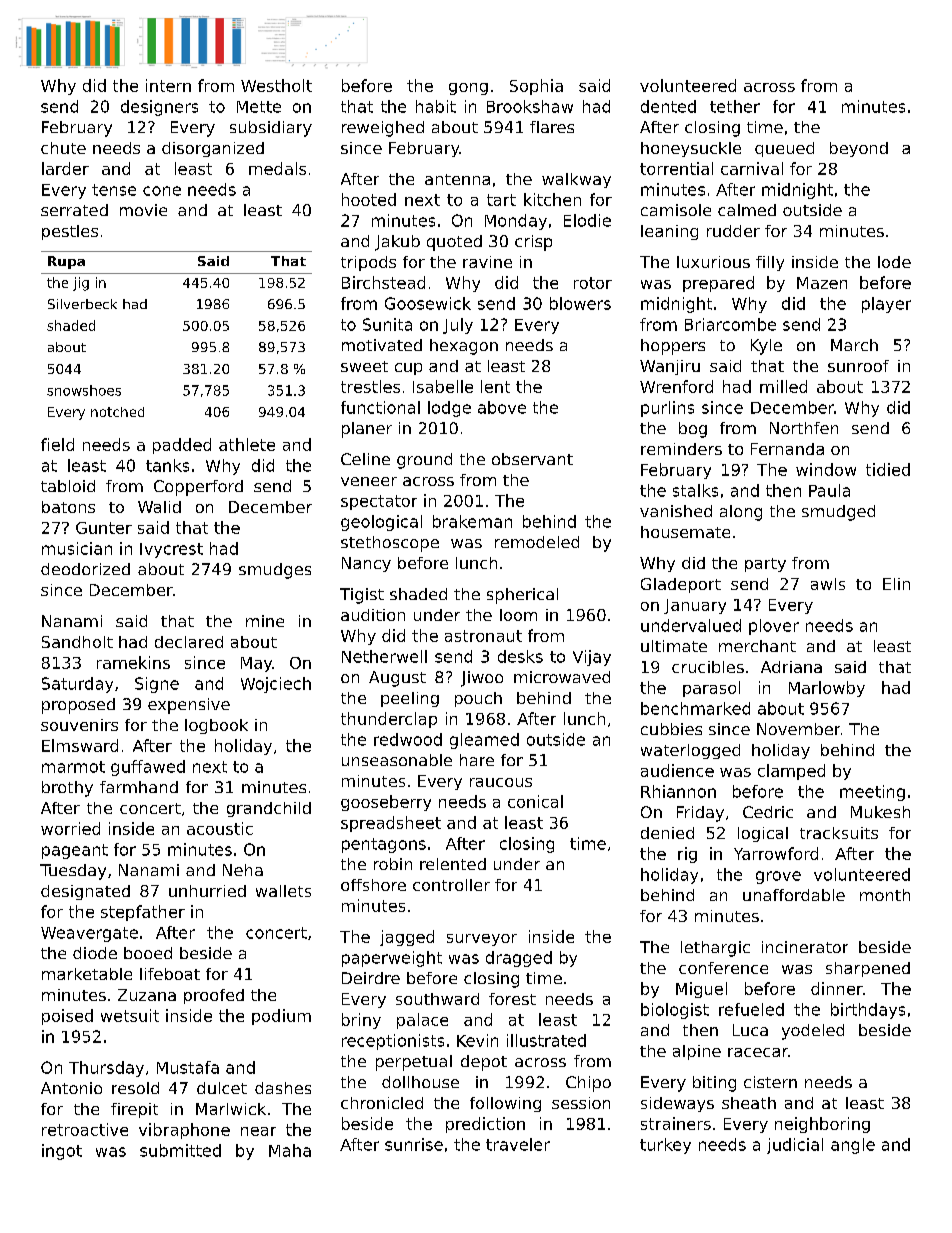 Image resolution: width=952 pixels, height=1233 pixels. I want to click on padded, so click(182, 446).
